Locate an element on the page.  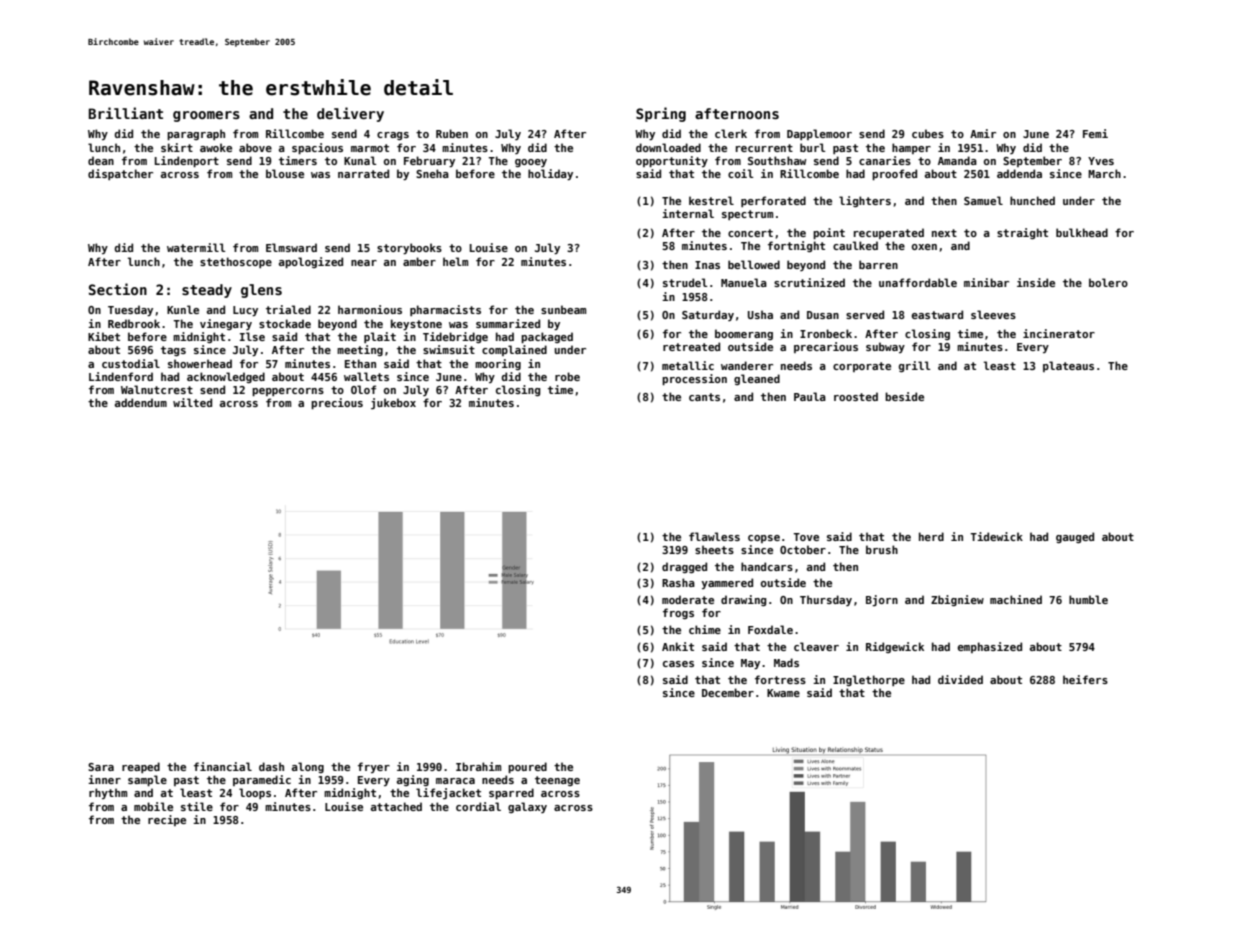
dean is located at coordinates (101, 160).
